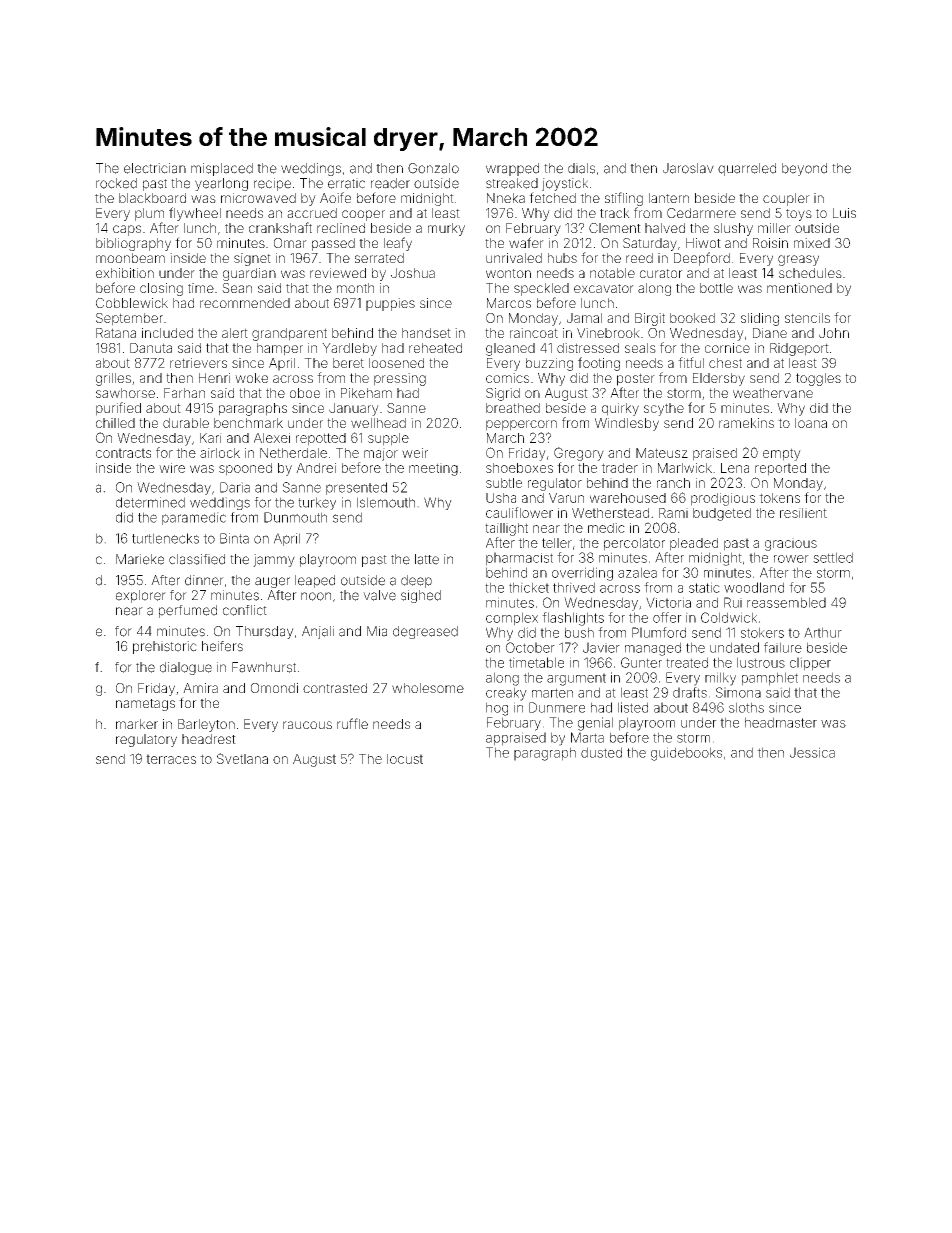 The image size is (952, 1233). I want to click on included, so click(167, 333).
